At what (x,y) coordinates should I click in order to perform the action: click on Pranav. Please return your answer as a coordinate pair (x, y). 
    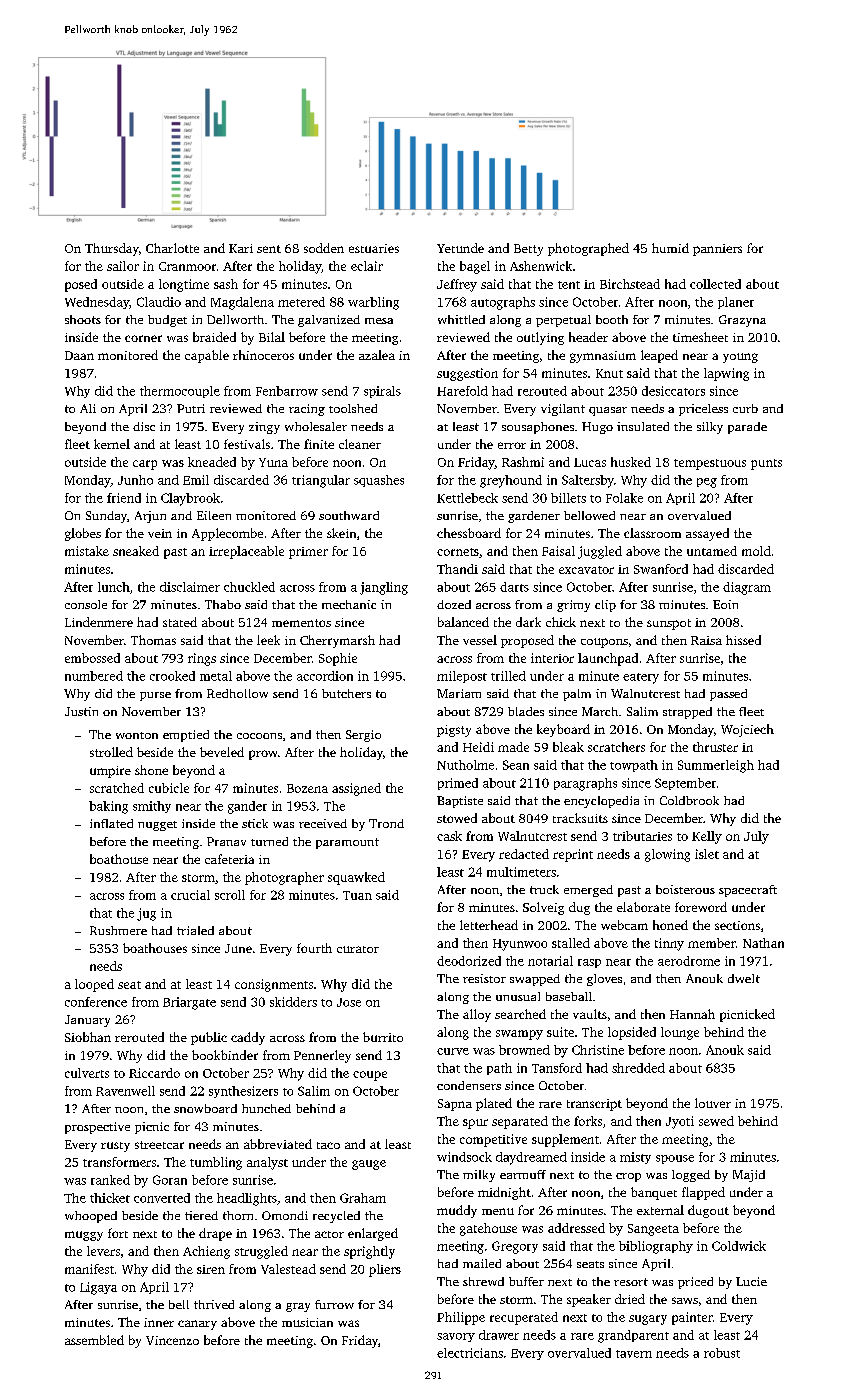
    Looking at the image, I should click on (226, 841).
